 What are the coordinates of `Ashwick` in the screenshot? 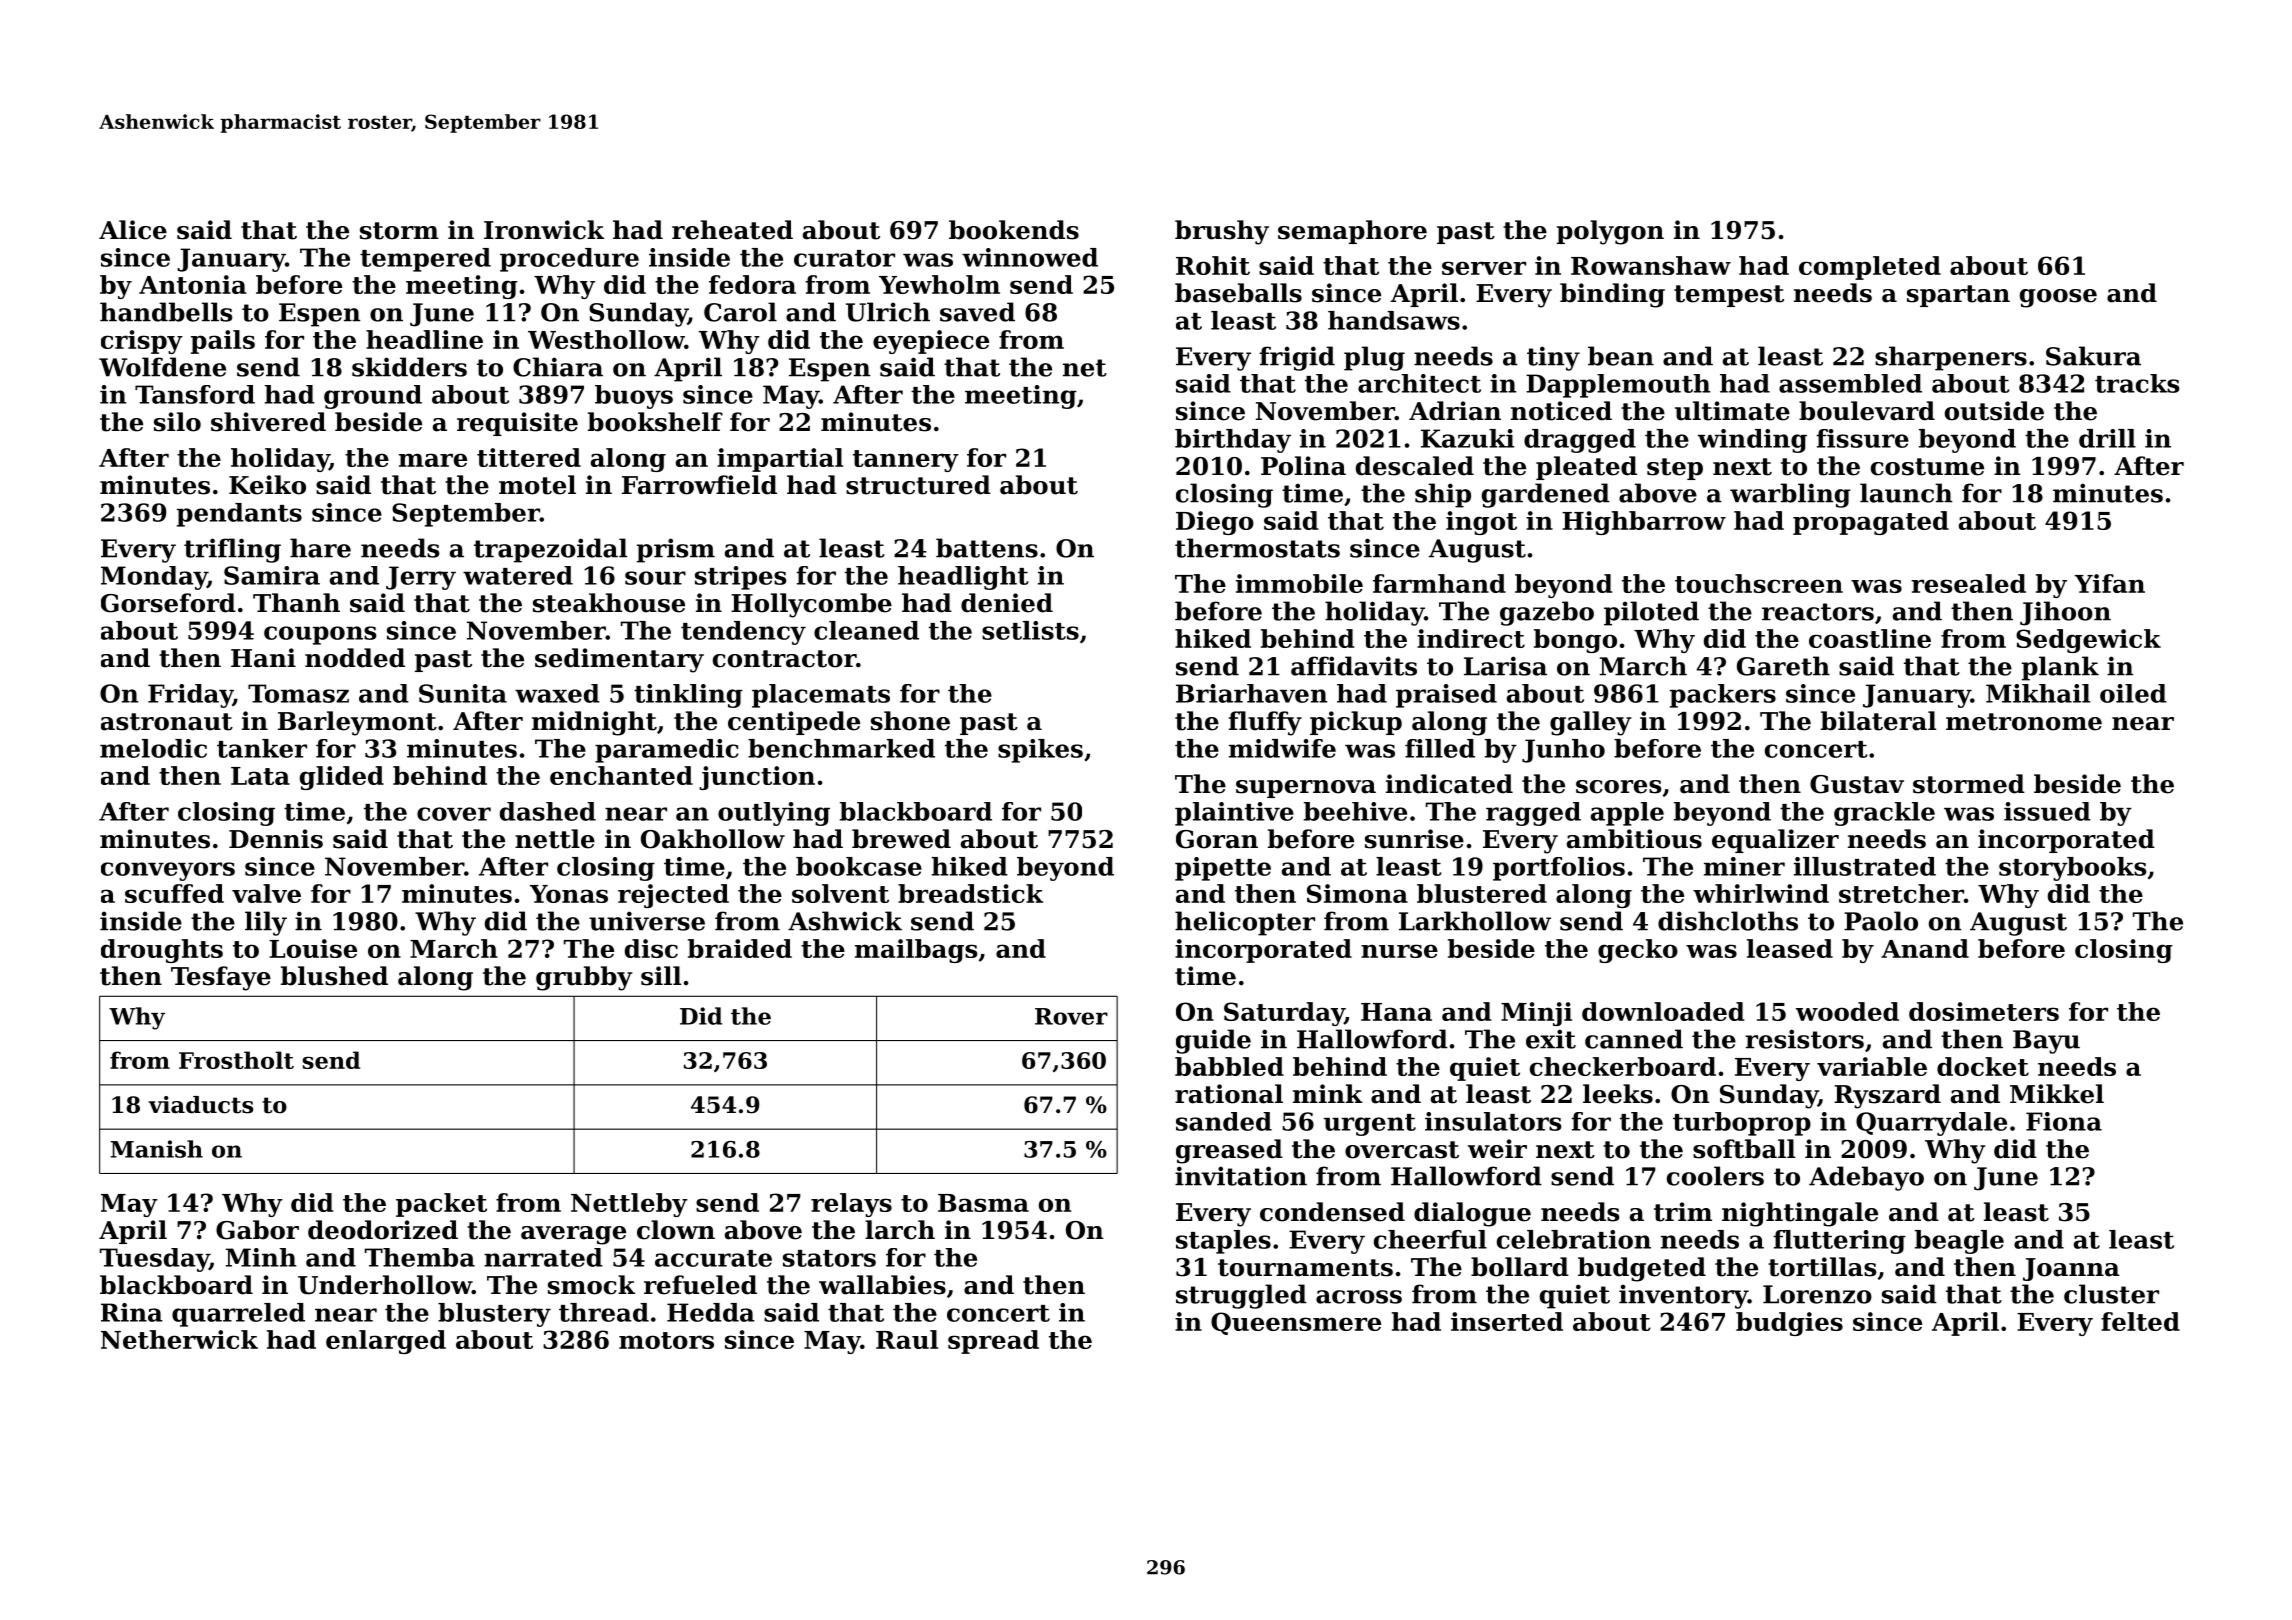 It's located at (845, 921).
